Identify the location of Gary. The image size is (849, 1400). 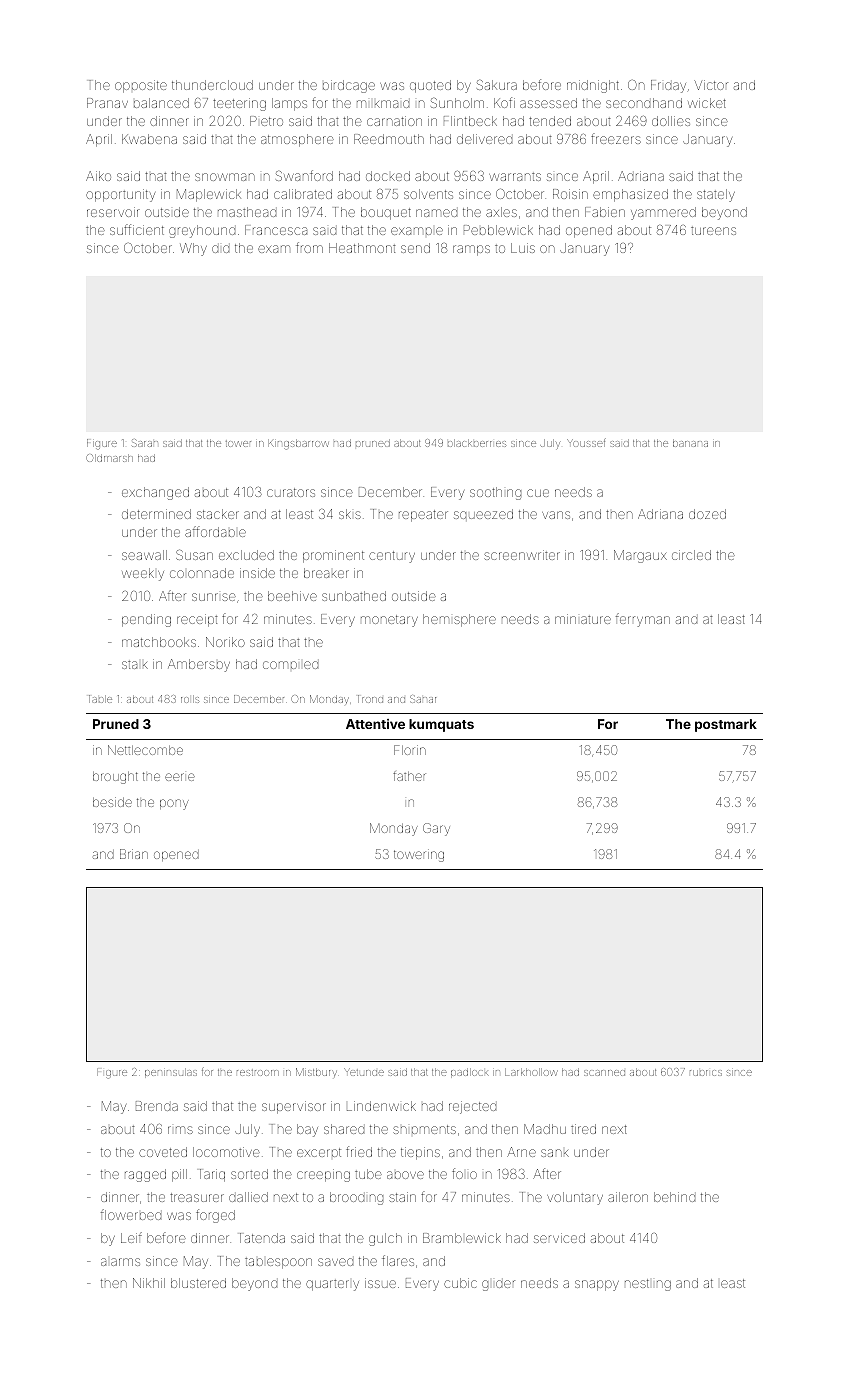
(436, 829).
